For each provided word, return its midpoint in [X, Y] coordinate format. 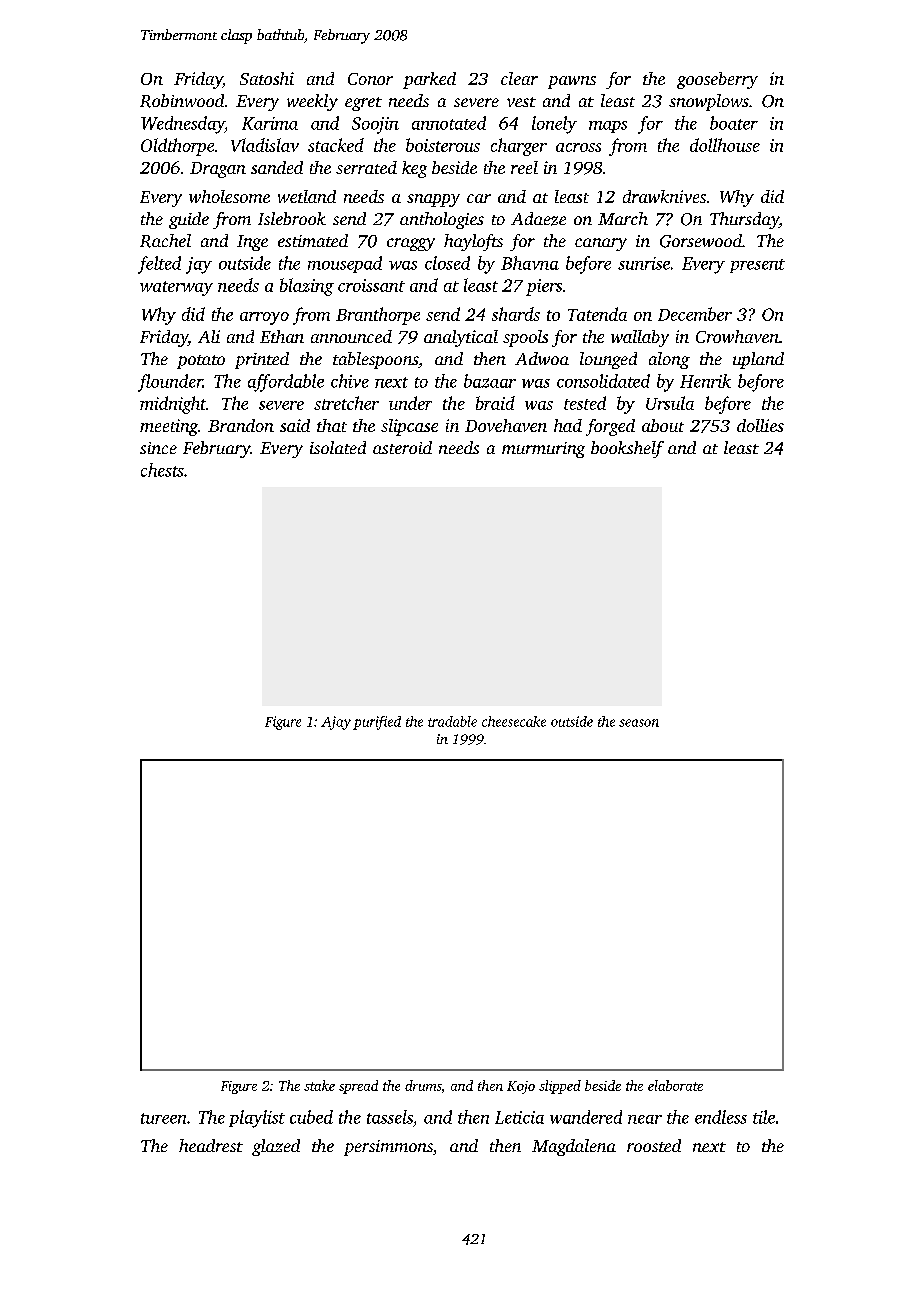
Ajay [336, 723]
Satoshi [267, 78]
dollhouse [725, 145]
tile [764, 1117]
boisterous [443, 145]
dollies [760, 425]
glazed [276, 1147]
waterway [176, 288]
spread [358, 1087]
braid [495, 403]
